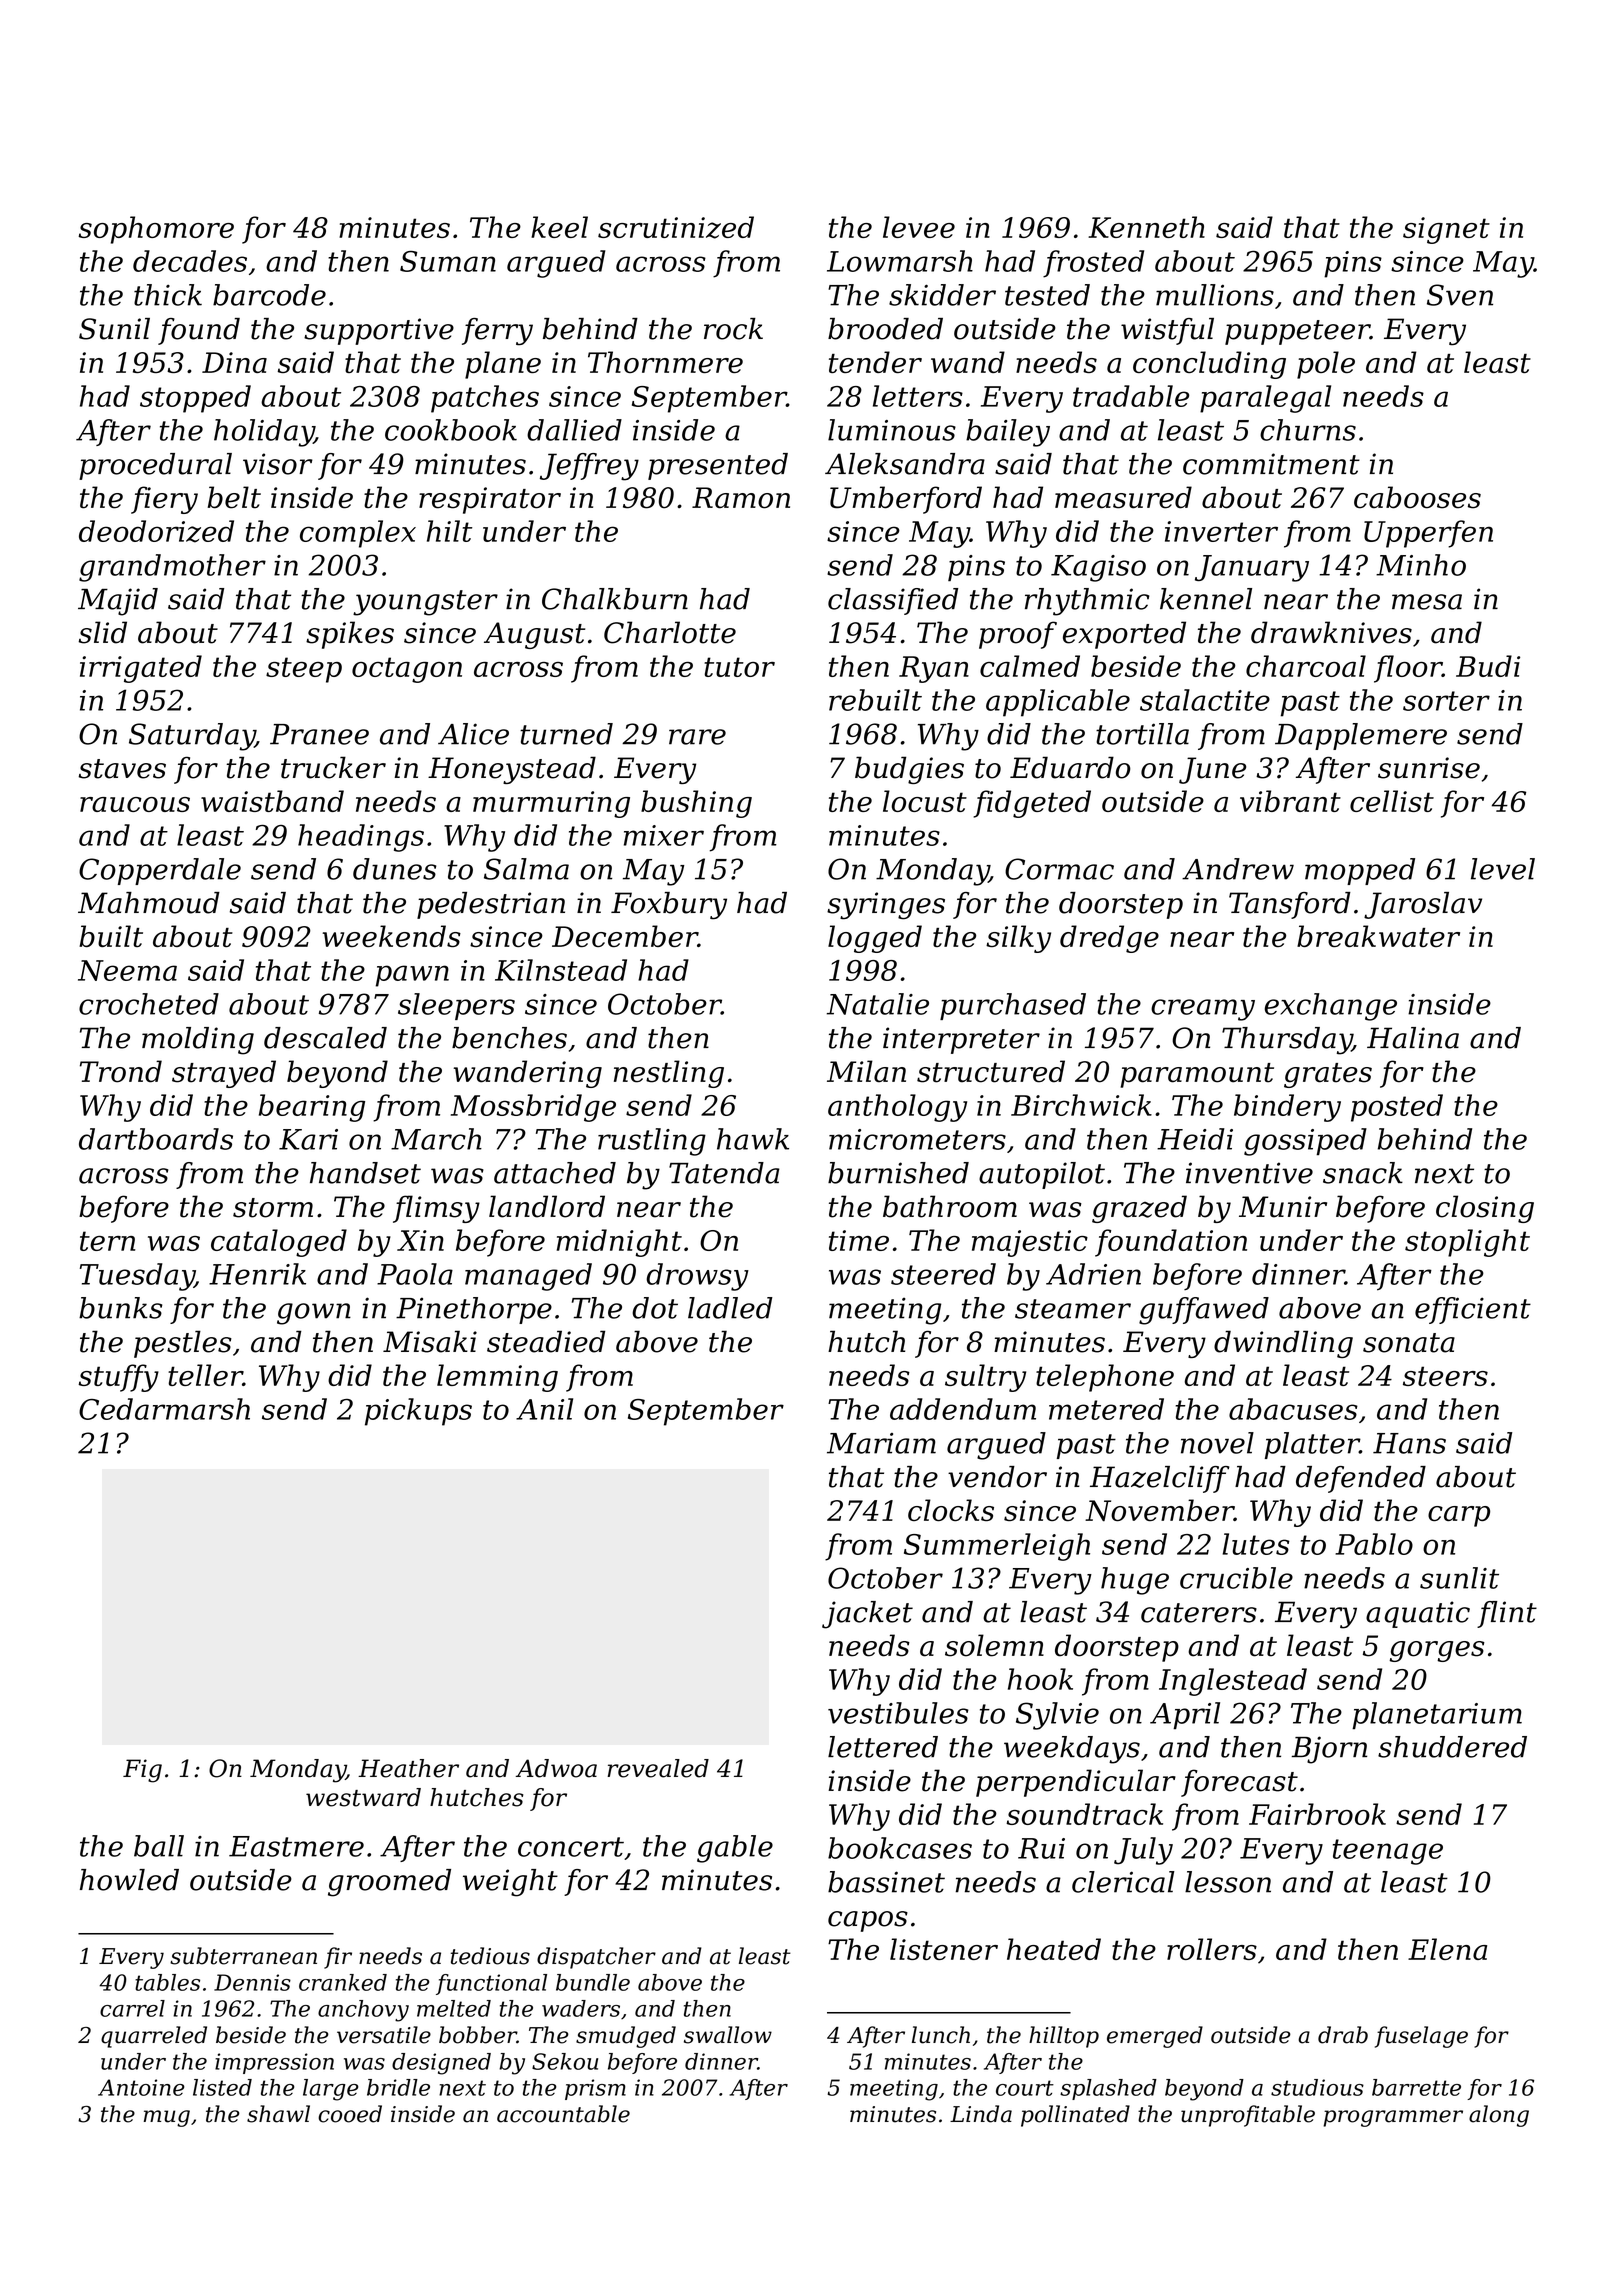  What do you see at coordinates (127, 970) in the screenshot?
I see `Neema` at bounding box center [127, 970].
